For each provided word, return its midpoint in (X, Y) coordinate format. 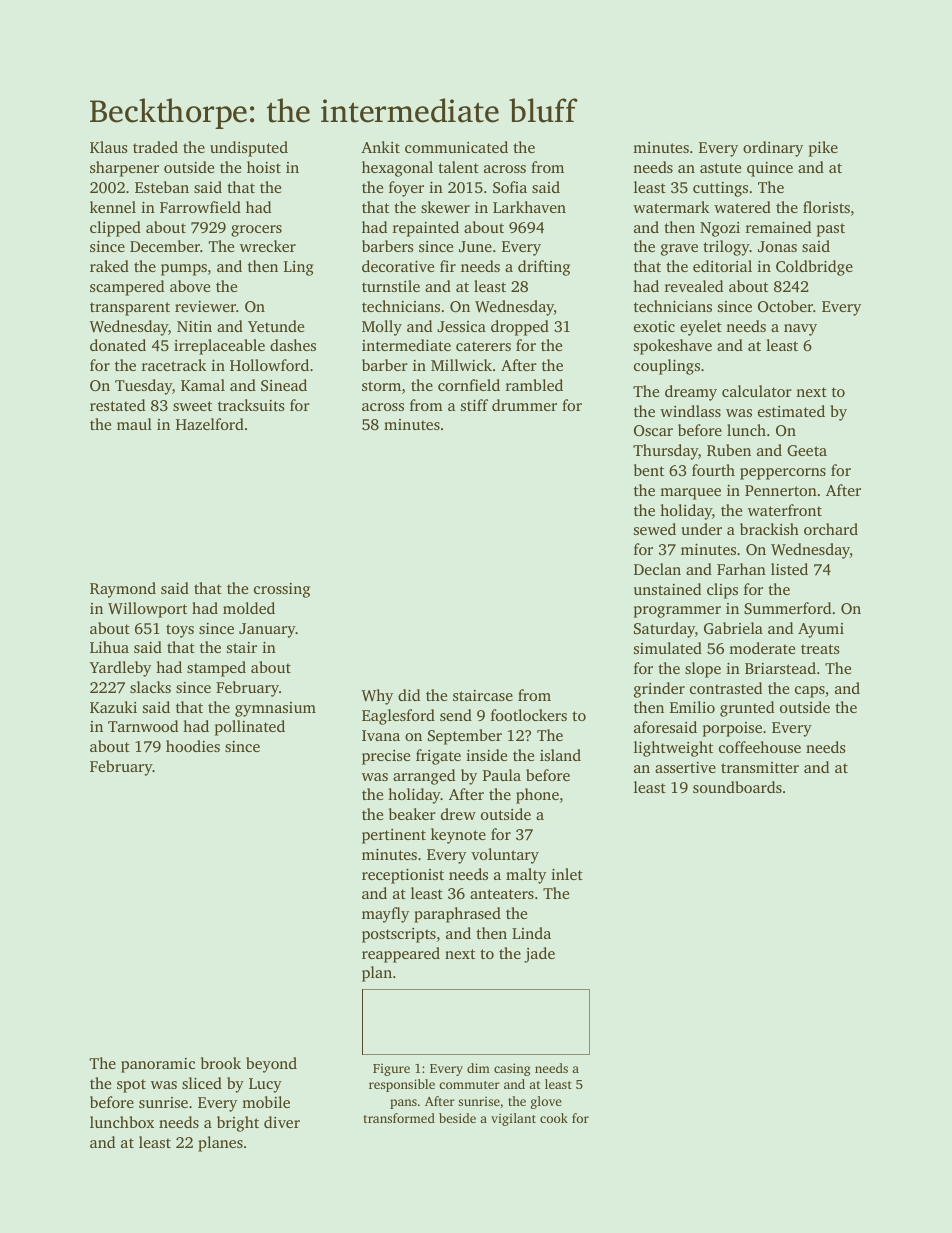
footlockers (529, 715)
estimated (791, 411)
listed (789, 569)
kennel (113, 207)
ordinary (773, 149)
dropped (520, 328)
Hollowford (269, 365)
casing (512, 1069)
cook (554, 1118)
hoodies (193, 746)
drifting (544, 268)
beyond (271, 1065)
